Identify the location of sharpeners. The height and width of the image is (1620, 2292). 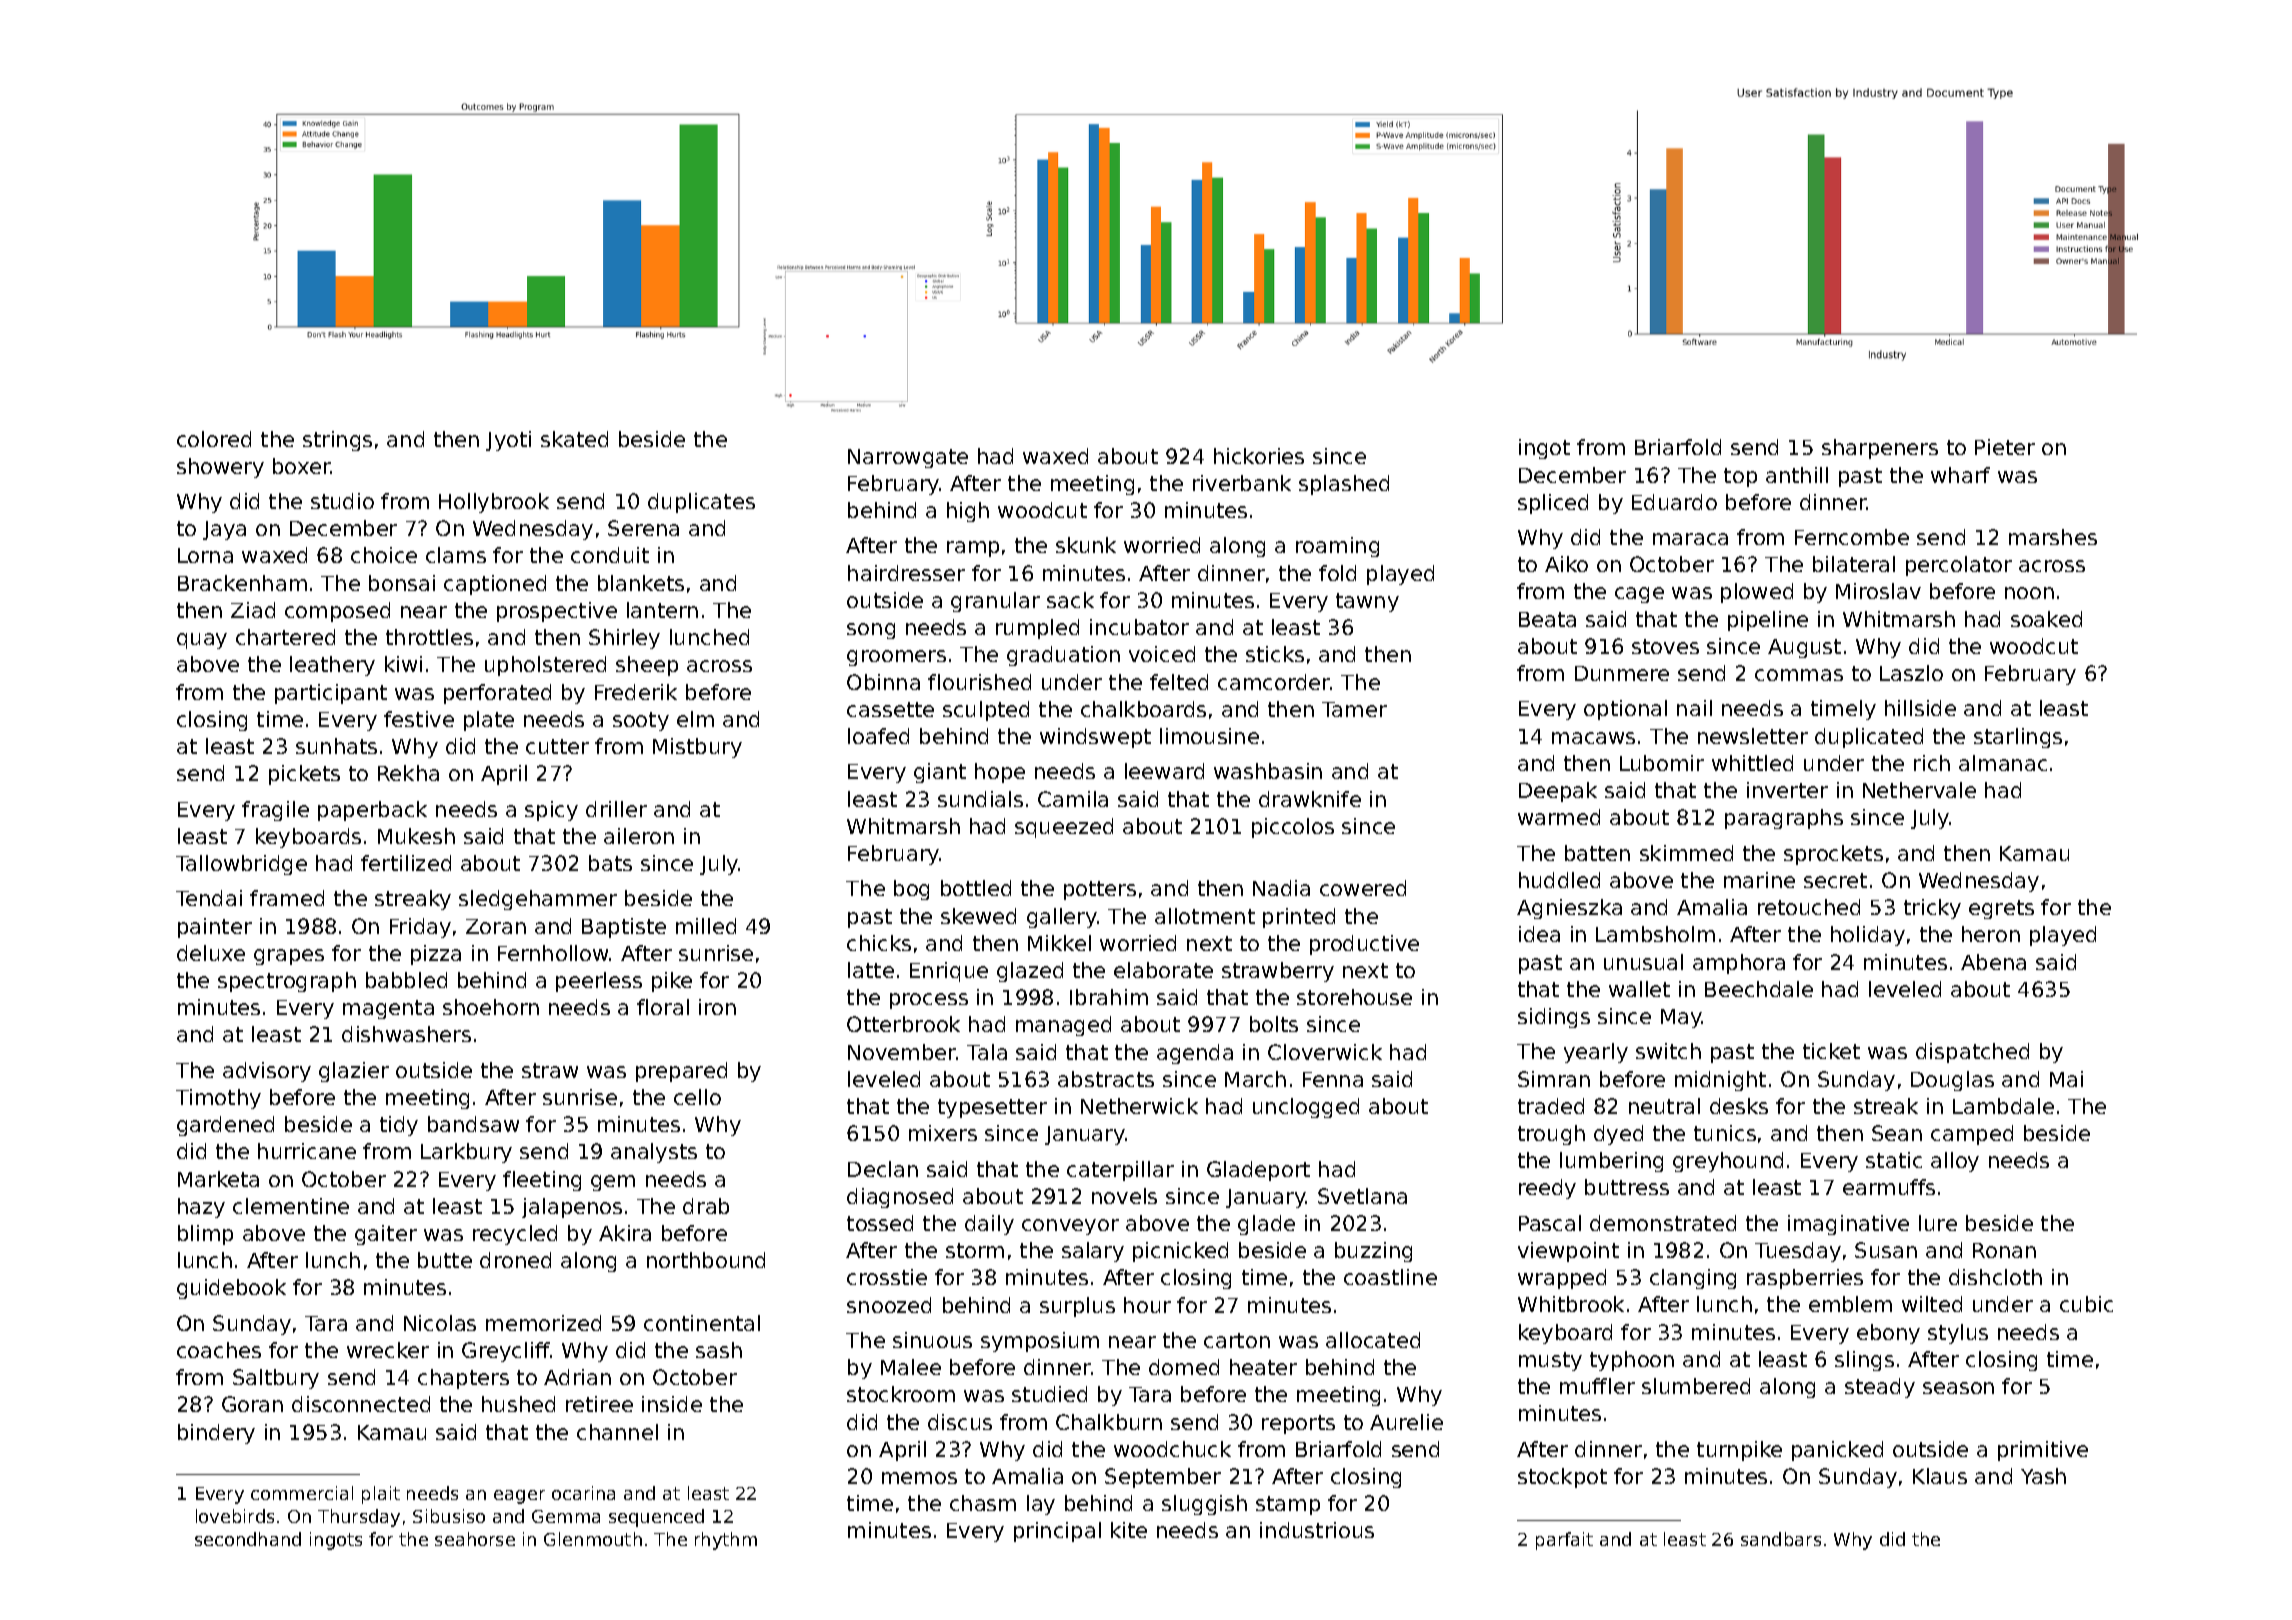
(1880, 449).
